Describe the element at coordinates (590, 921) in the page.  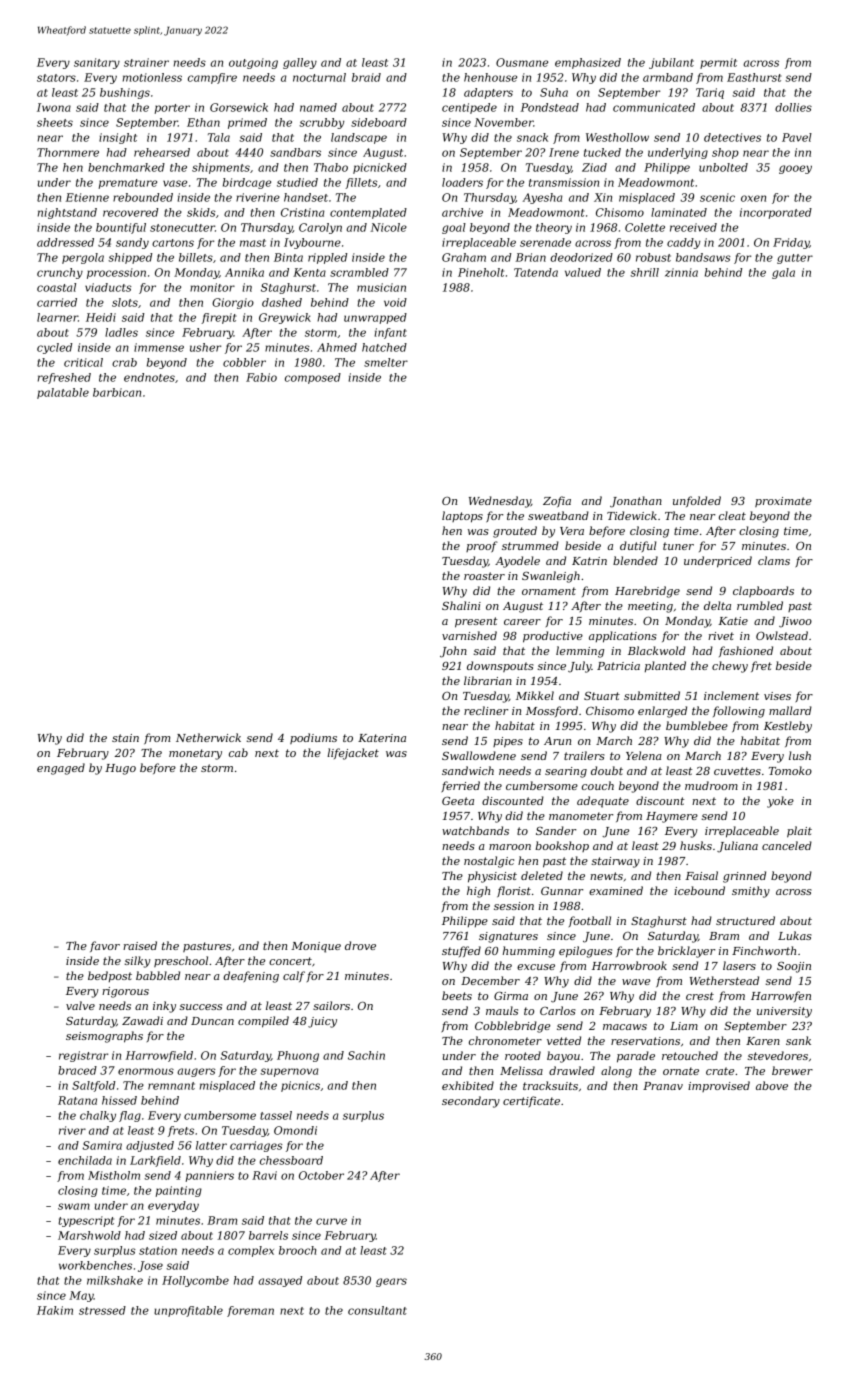
I see `football` at that location.
